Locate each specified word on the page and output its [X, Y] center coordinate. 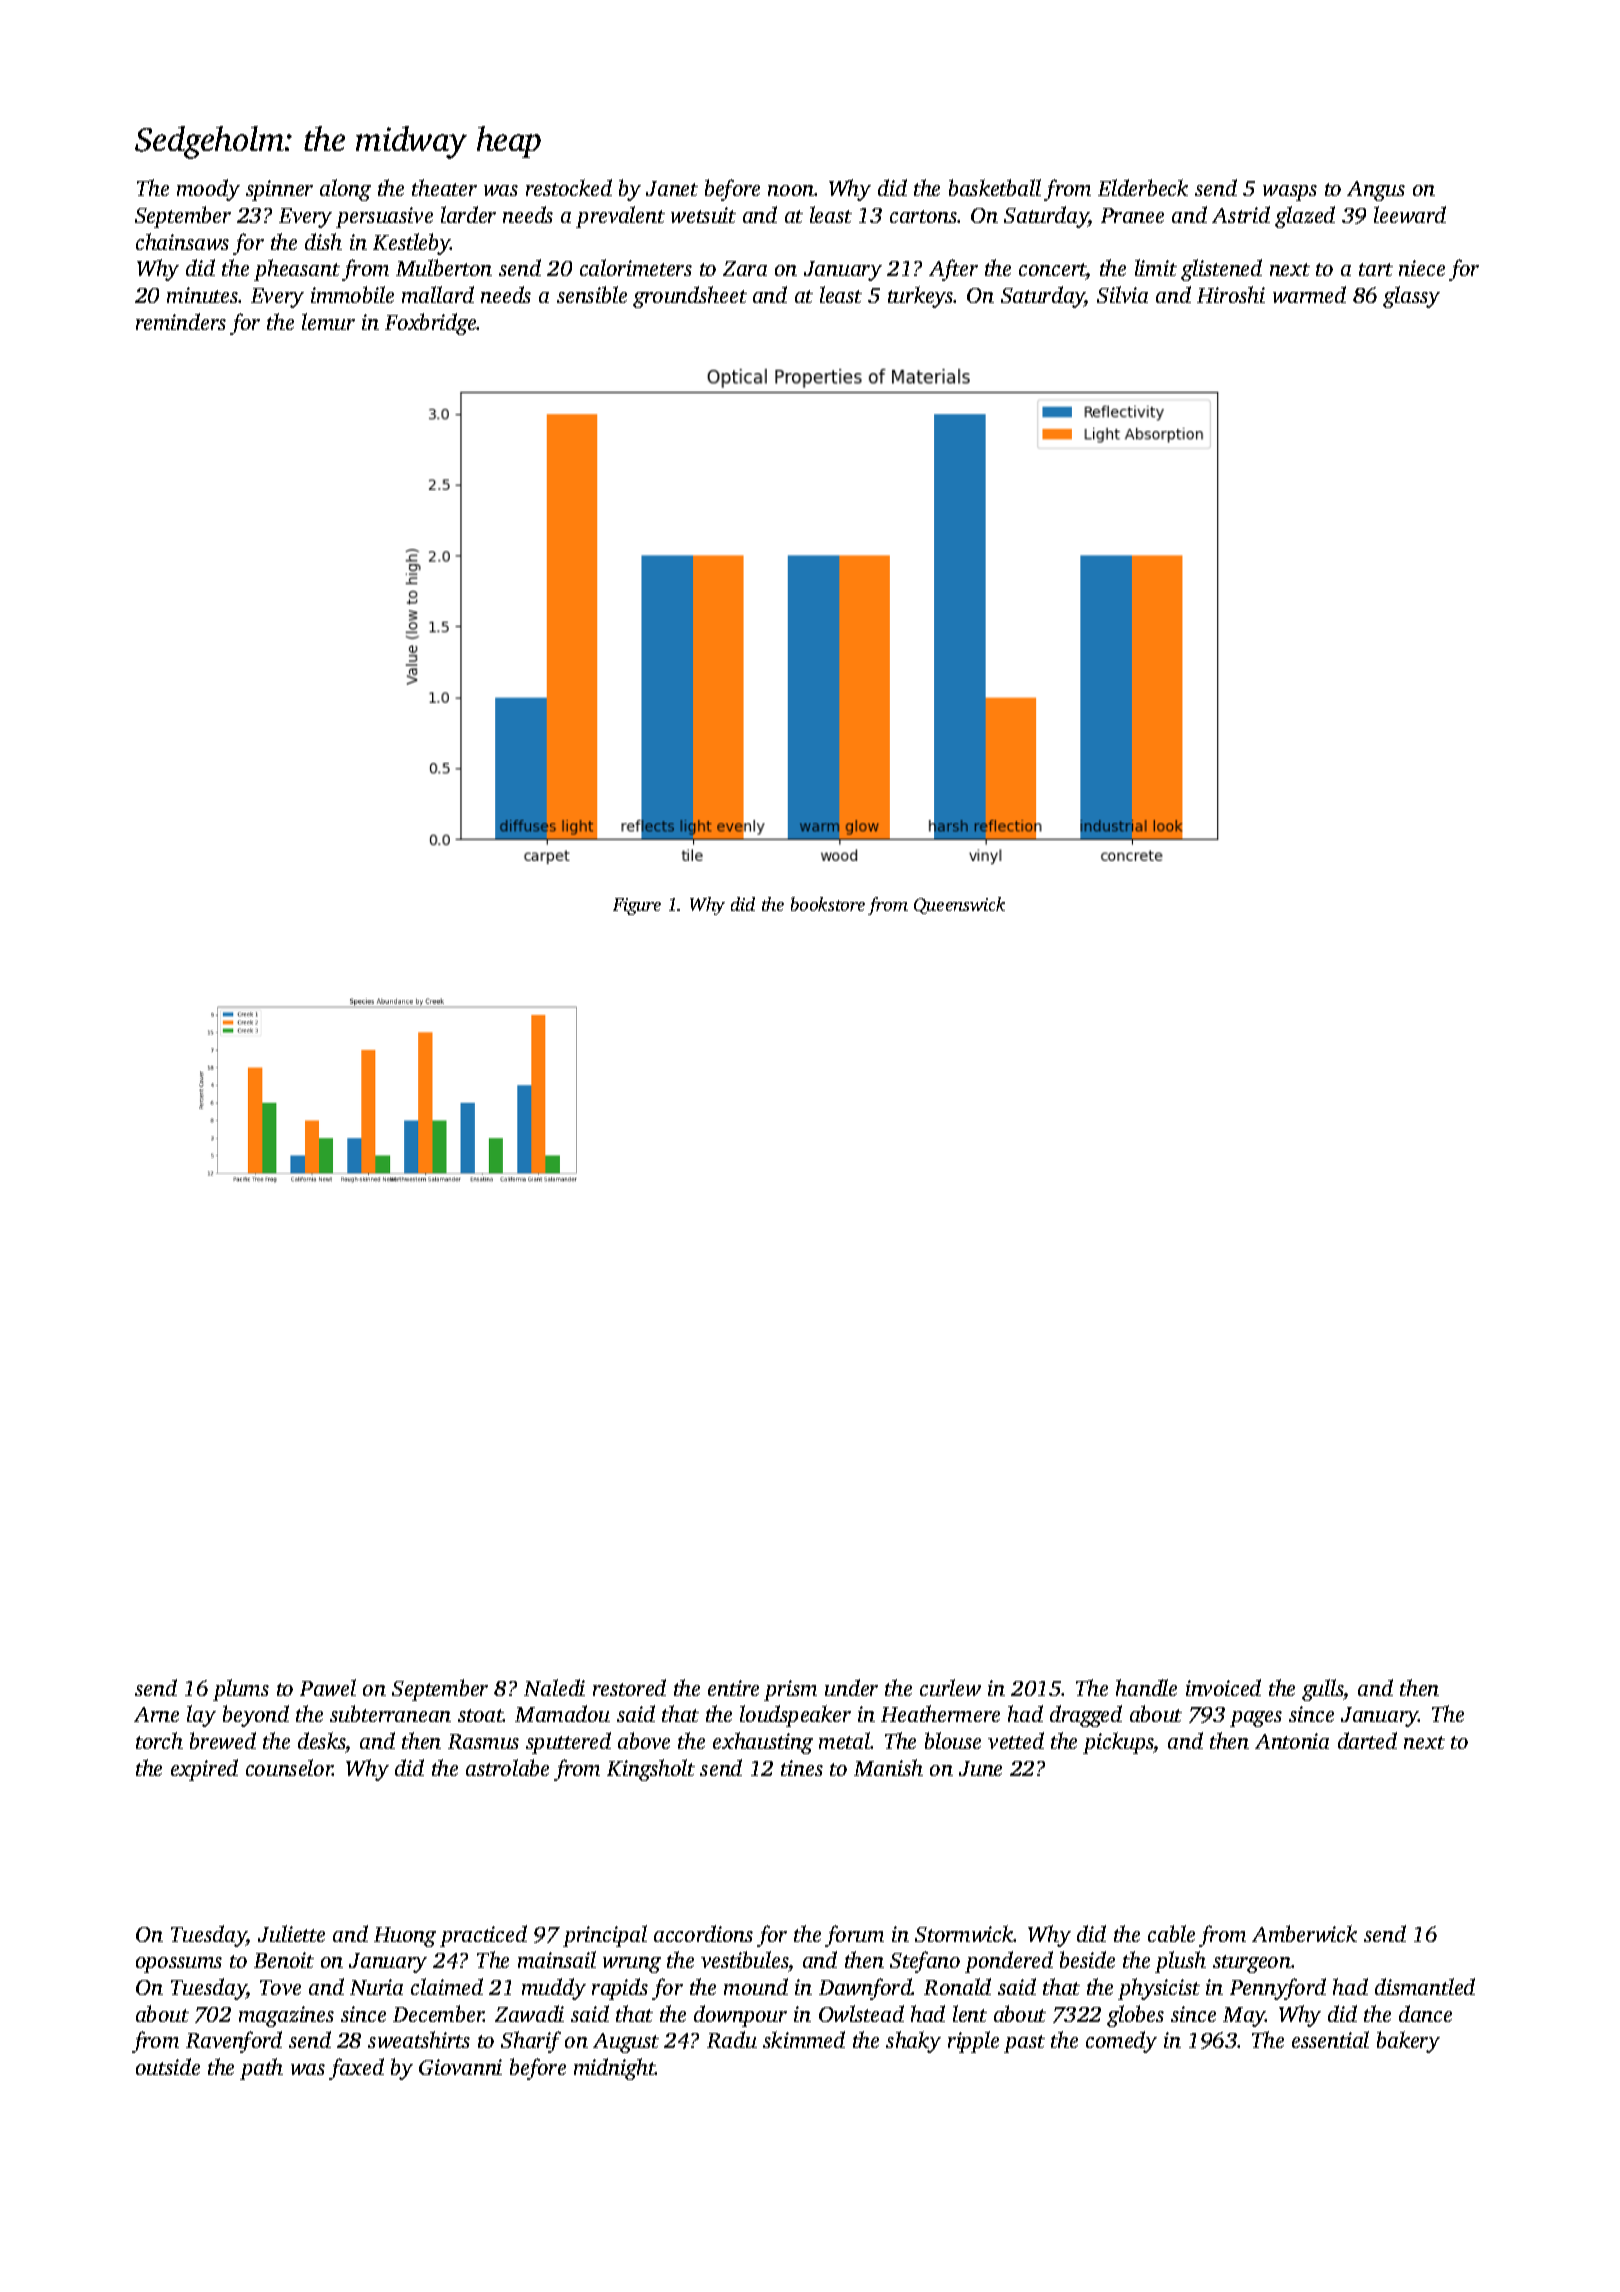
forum [854, 1936]
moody [208, 190]
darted [1367, 1740]
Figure [637, 906]
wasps [1290, 193]
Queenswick [959, 905]
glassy [1411, 297]
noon [791, 190]
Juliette [291, 1933]
